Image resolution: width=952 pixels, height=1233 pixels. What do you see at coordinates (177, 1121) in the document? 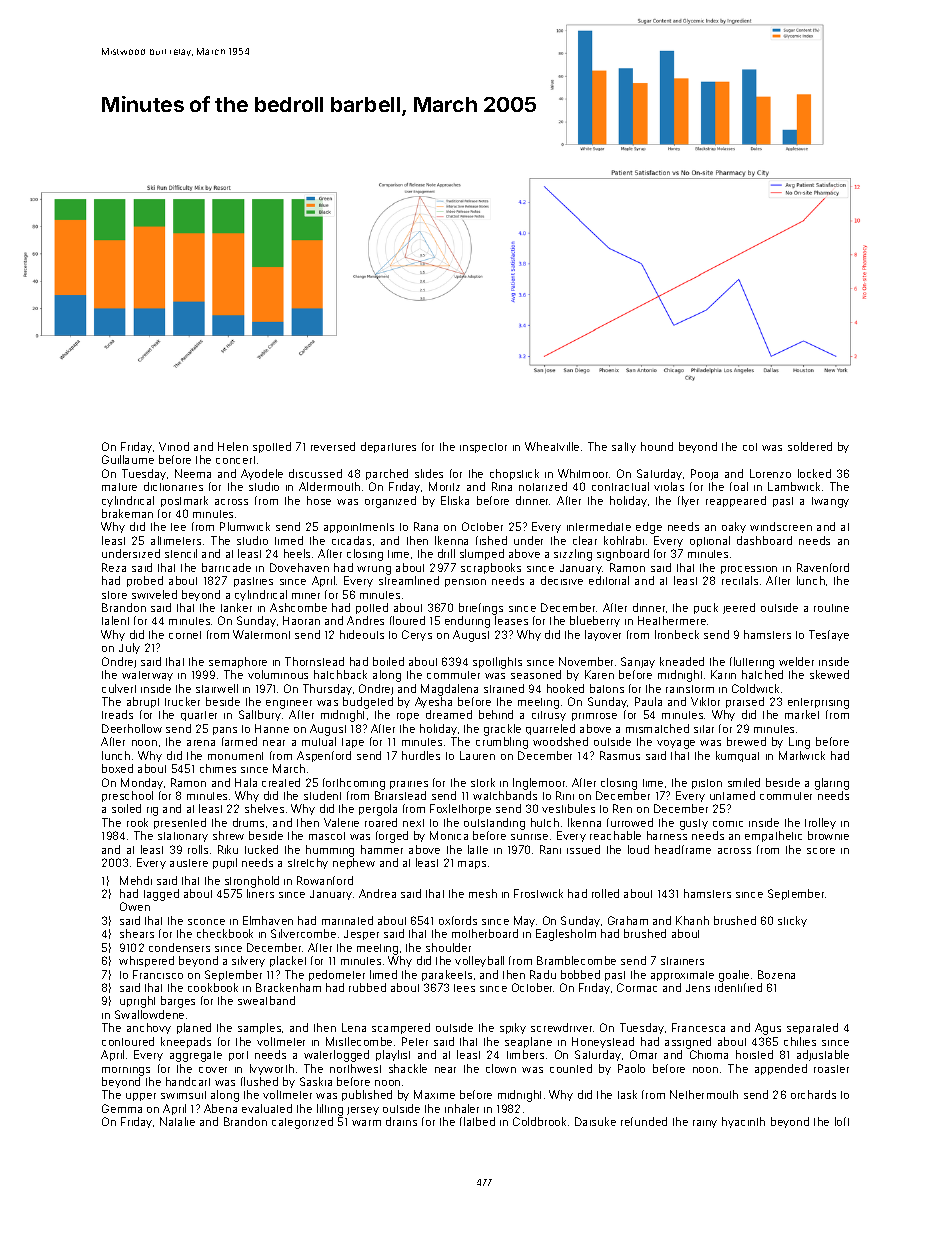
I see `Natalie` at bounding box center [177, 1121].
